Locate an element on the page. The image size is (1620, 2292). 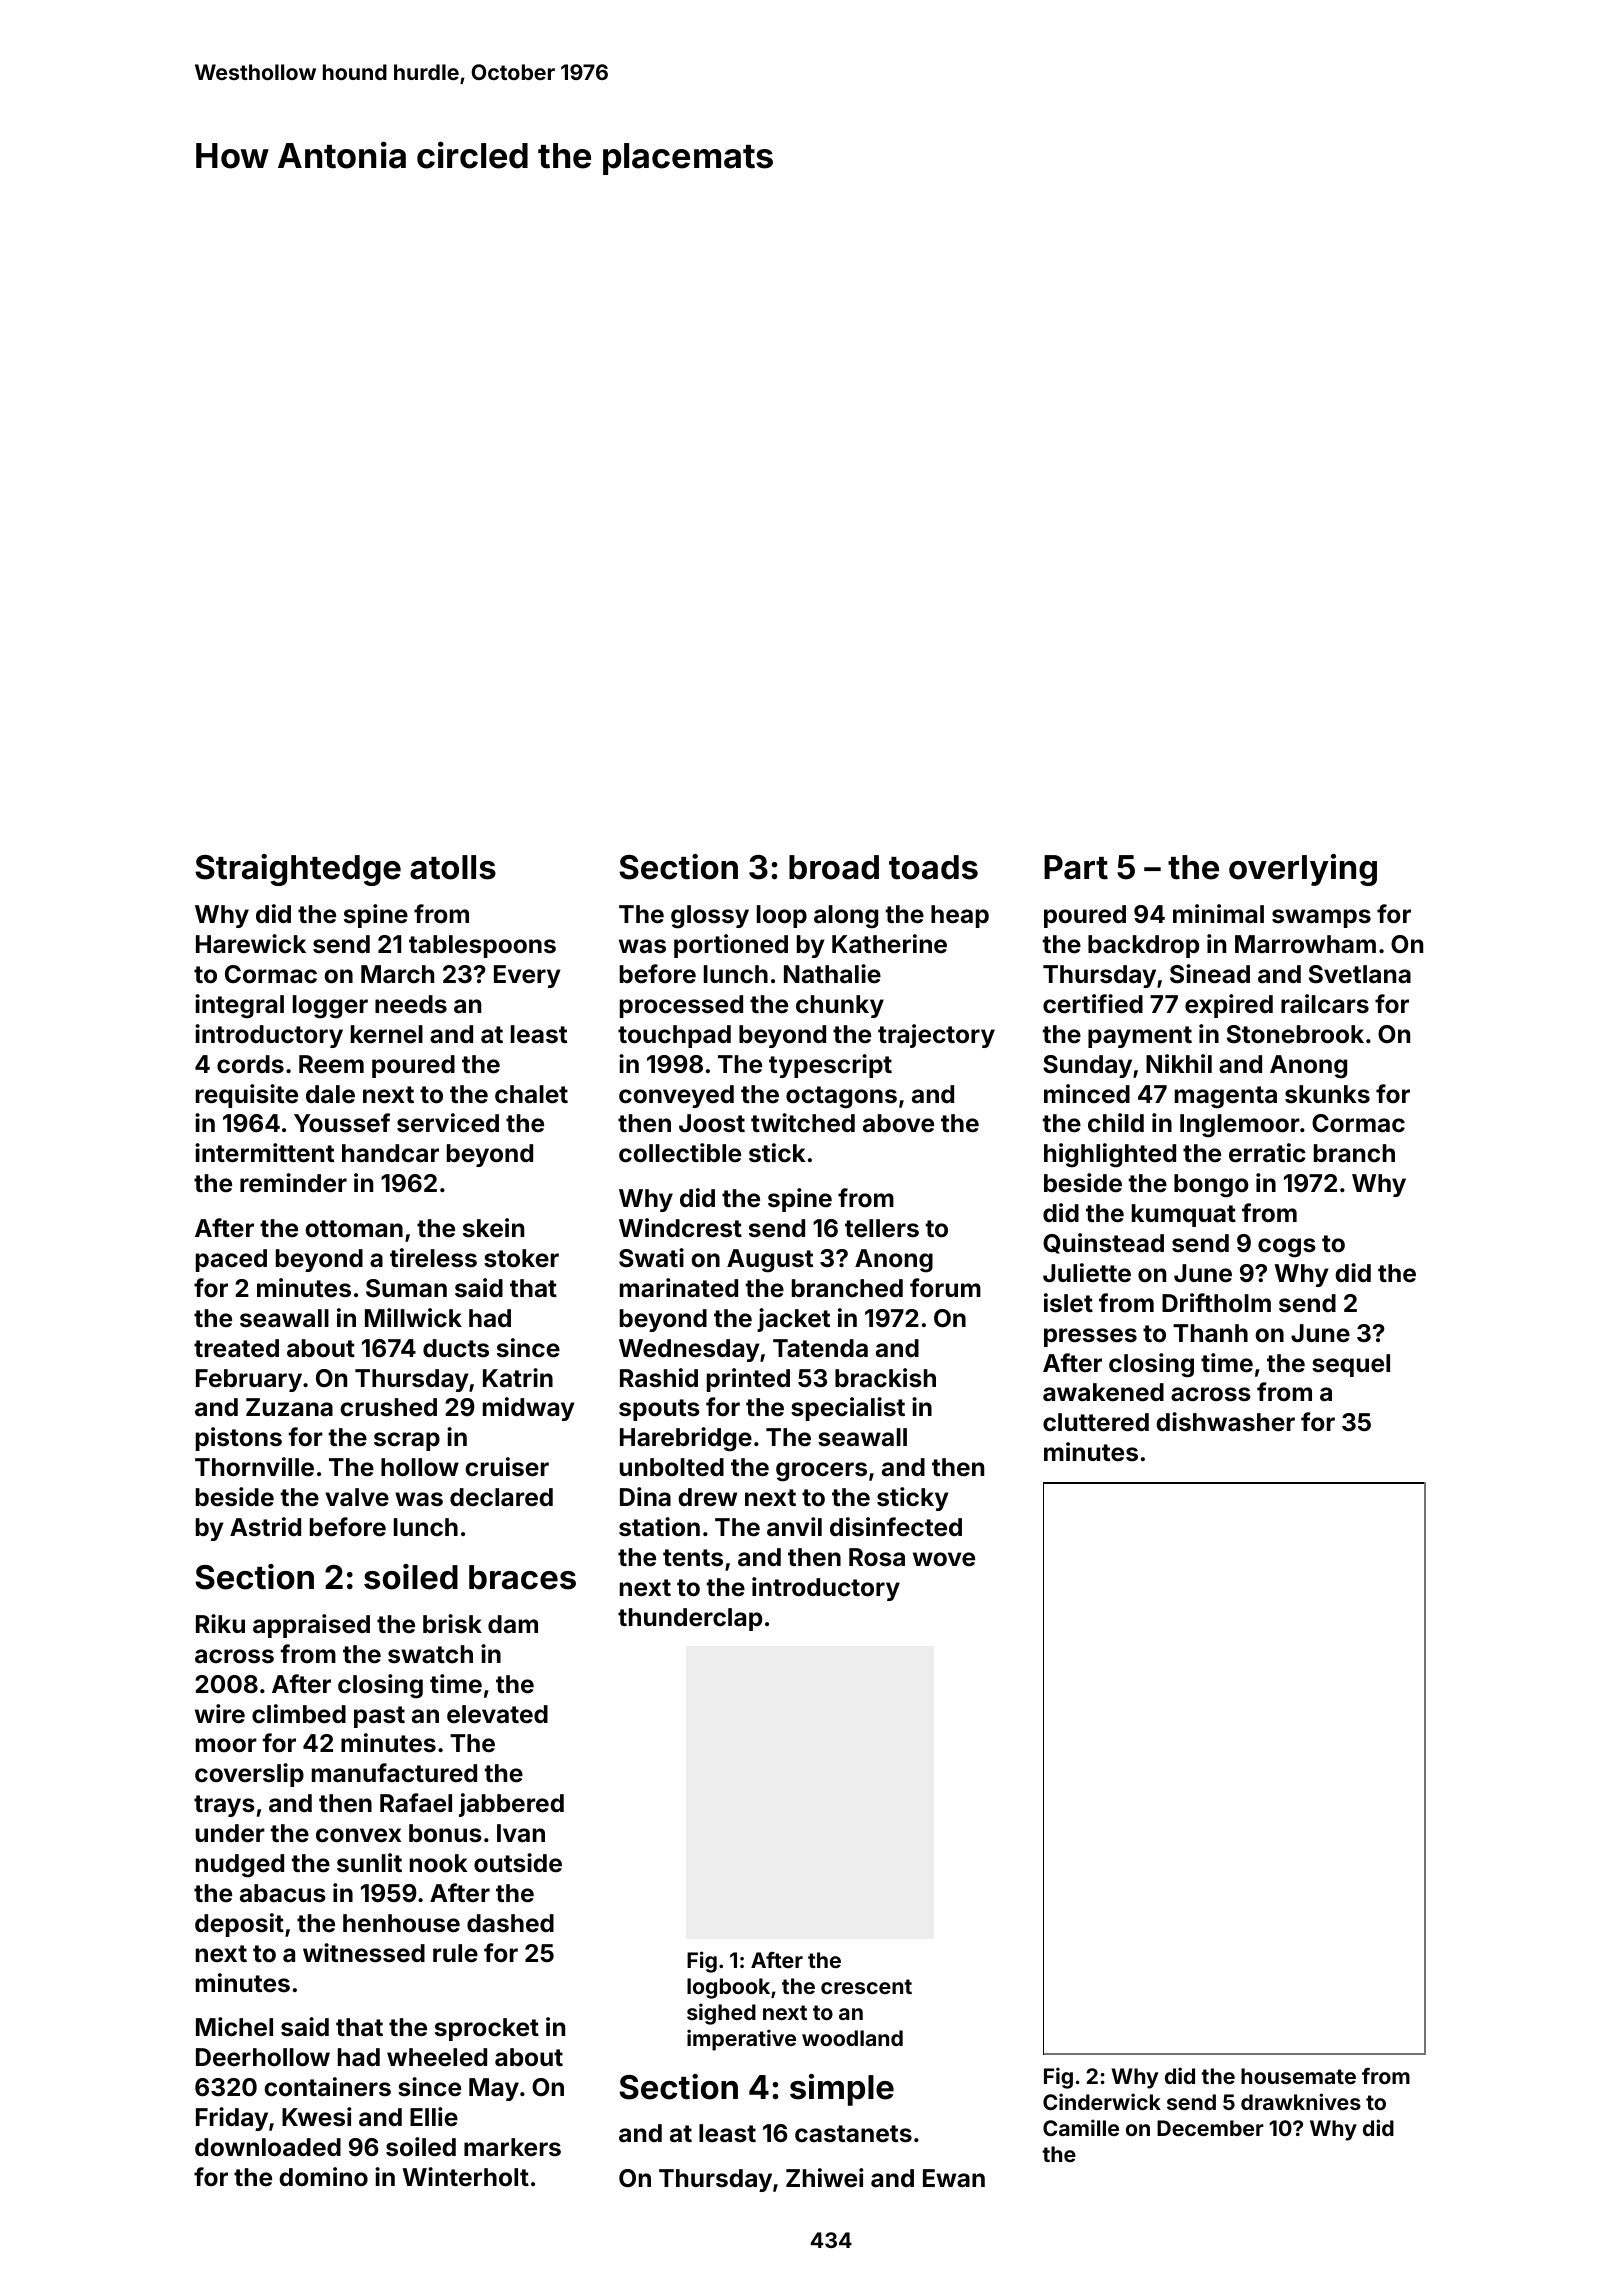
crescent is located at coordinates (866, 1986).
